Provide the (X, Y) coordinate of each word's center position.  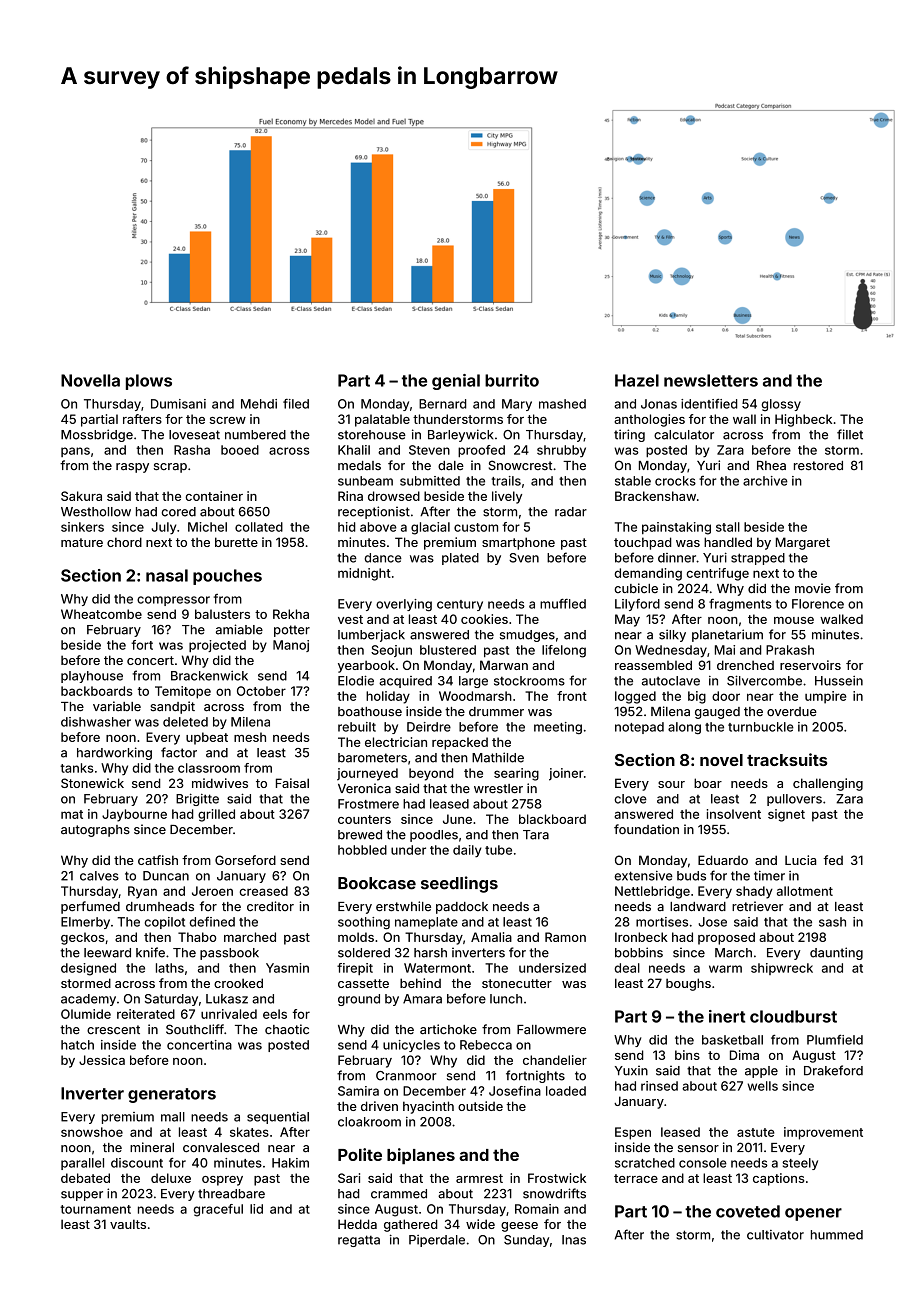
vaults (128, 1224)
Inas (574, 1240)
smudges (527, 636)
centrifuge (717, 574)
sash (832, 922)
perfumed (90, 907)
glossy (781, 405)
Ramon (565, 937)
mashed (562, 404)
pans (75, 452)
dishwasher (96, 722)
